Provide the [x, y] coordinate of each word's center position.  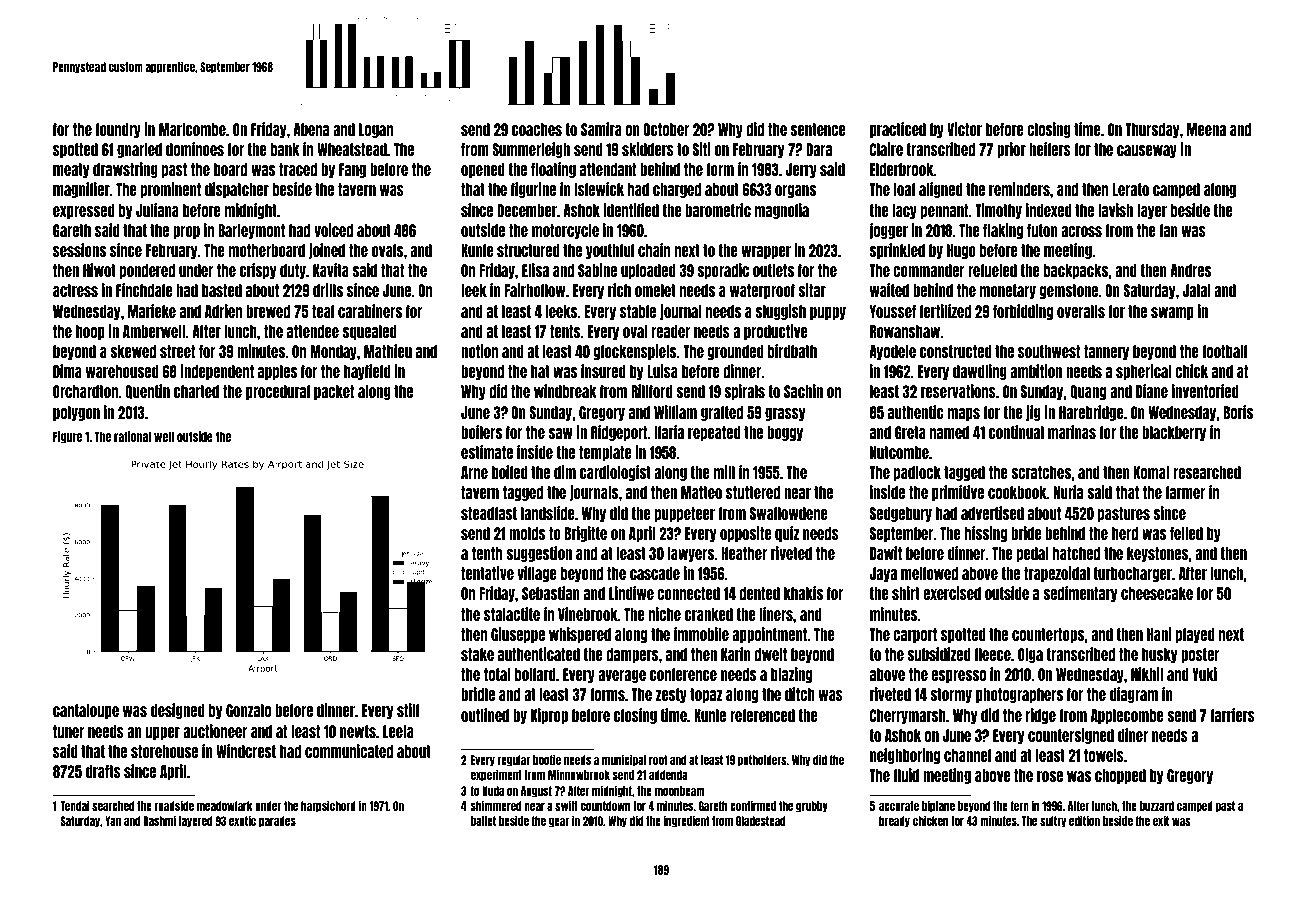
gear [559, 822]
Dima [67, 371]
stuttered [753, 492]
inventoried [1205, 391]
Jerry [801, 170]
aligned [941, 190]
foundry [118, 130]
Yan [113, 821]
